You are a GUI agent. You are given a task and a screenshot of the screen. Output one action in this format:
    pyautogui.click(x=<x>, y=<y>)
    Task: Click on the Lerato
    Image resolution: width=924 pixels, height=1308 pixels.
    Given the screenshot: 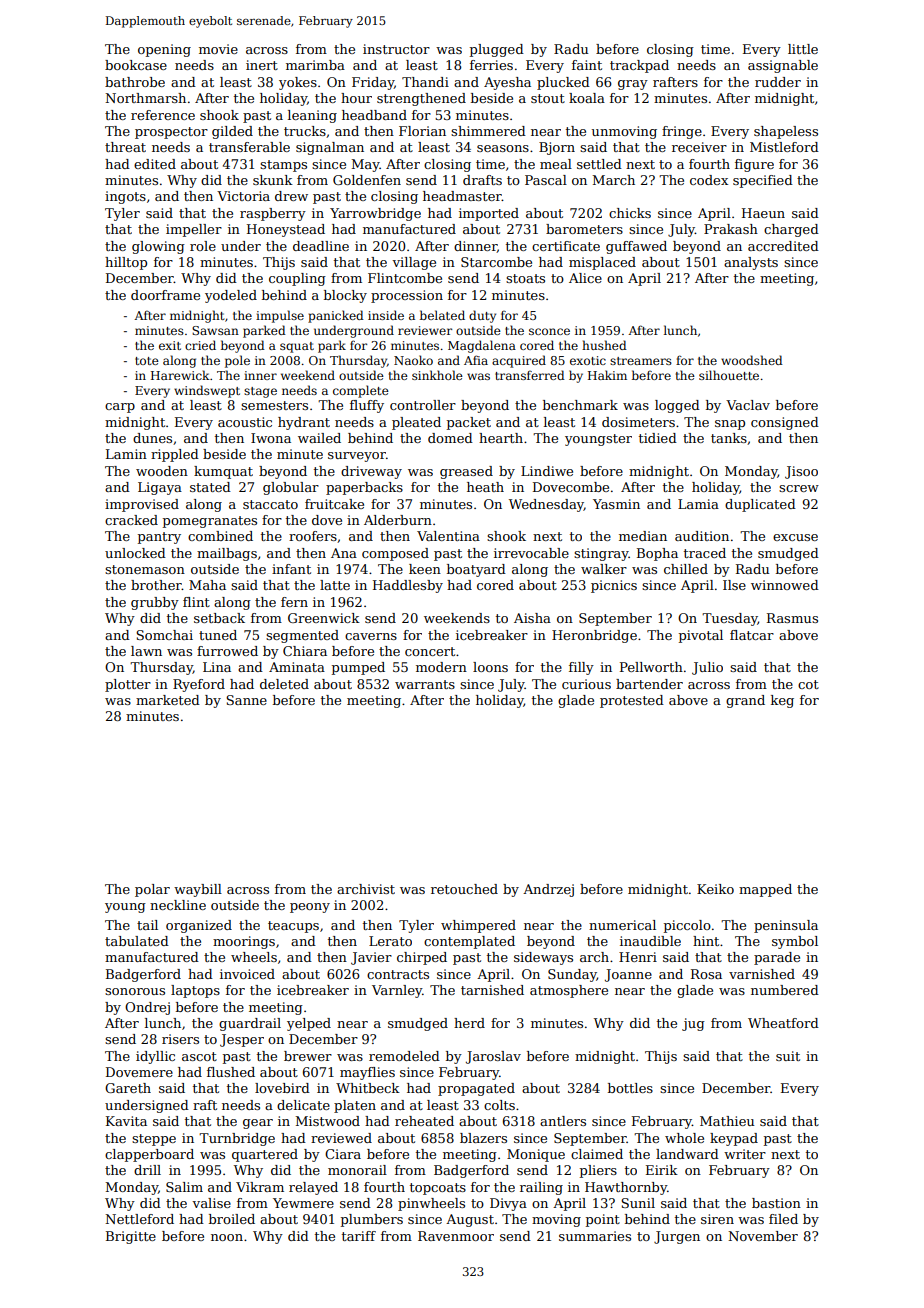 What is the action you would take?
    pyautogui.click(x=390, y=941)
